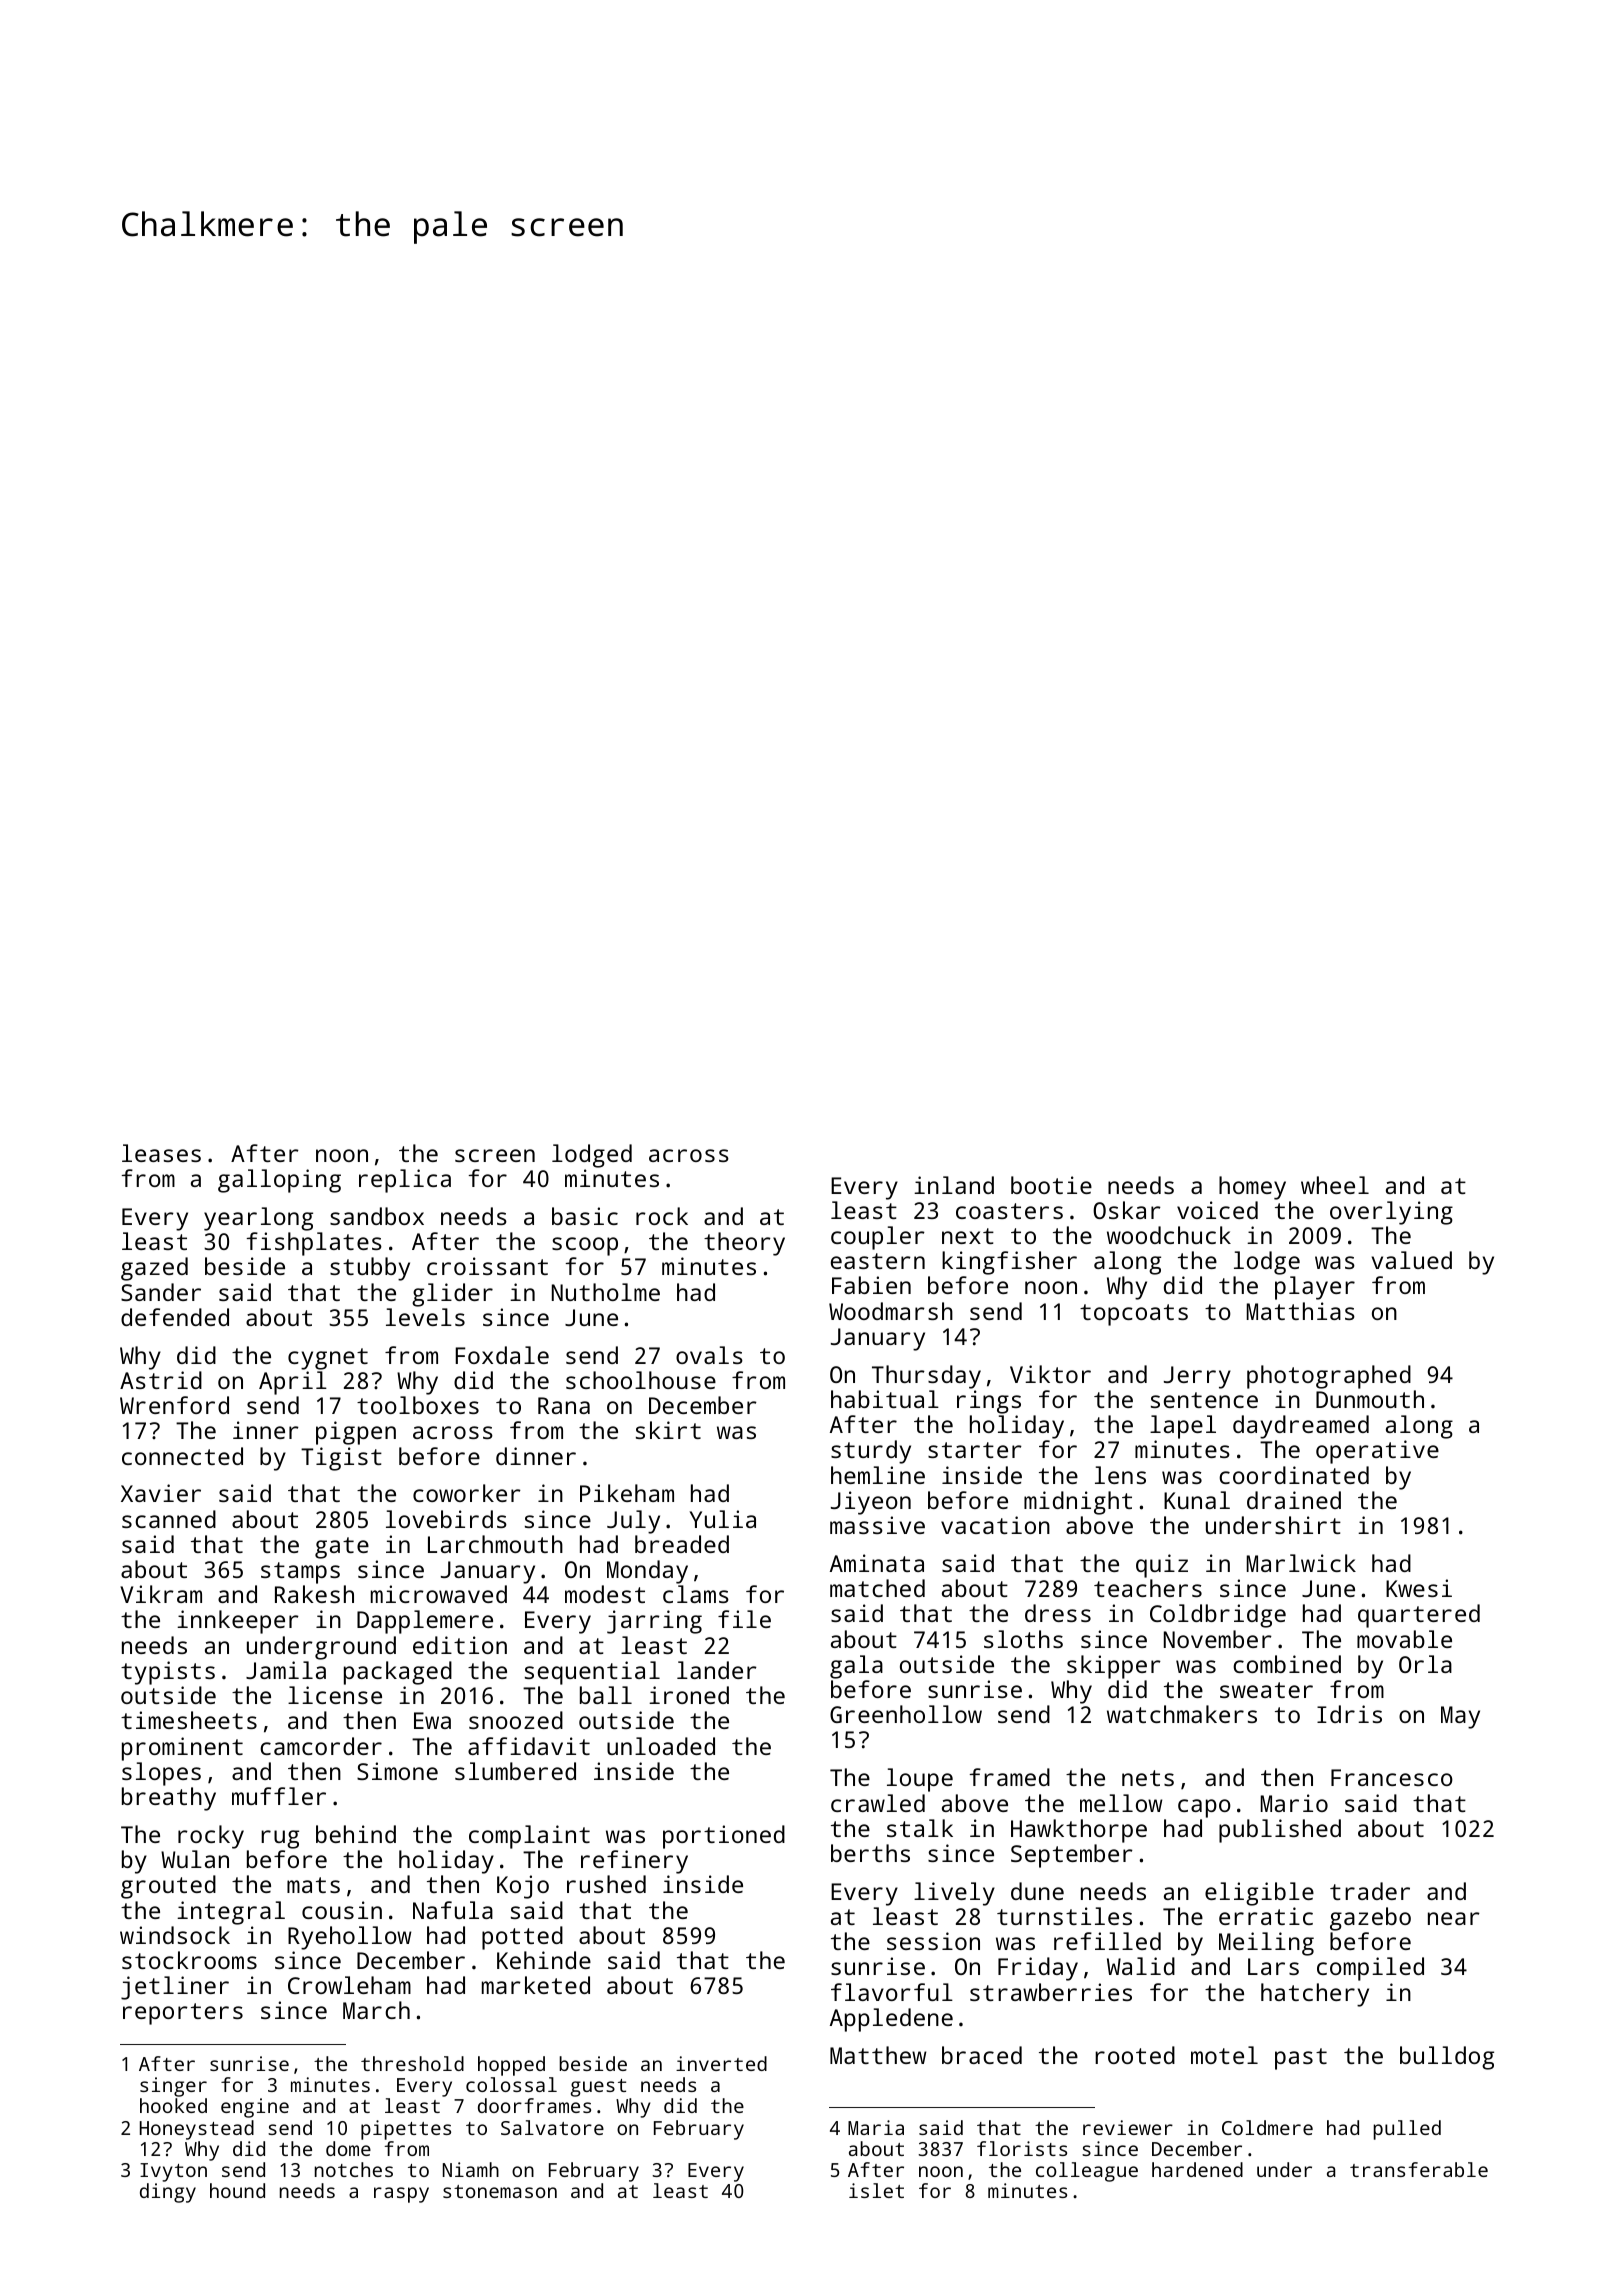 The height and width of the screenshot is (2292, 1620). Describe the element at coordinates (1252, 1188) in the screenshot. I see `homey` at that location.
